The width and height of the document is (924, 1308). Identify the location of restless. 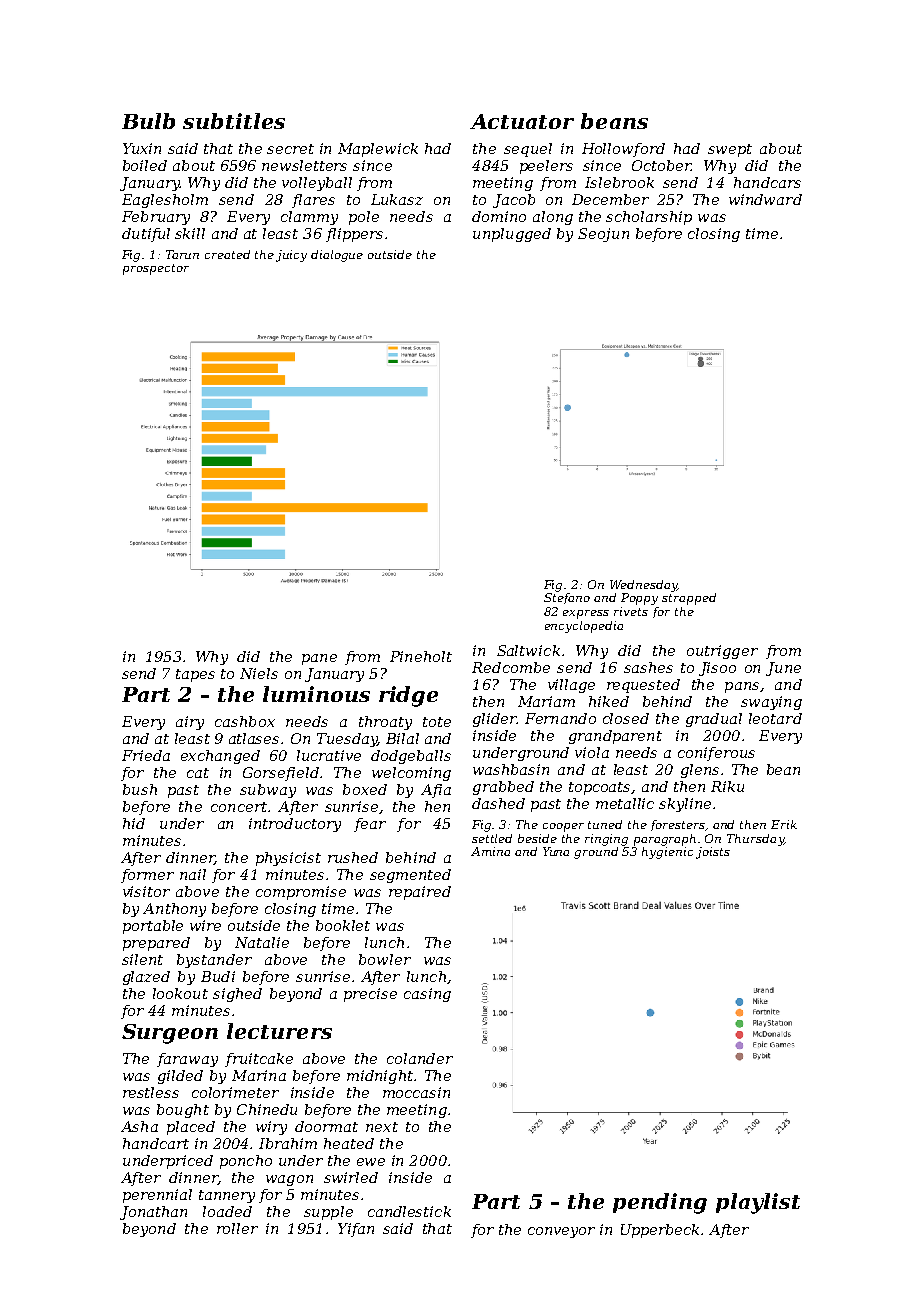
(151, 1092).
